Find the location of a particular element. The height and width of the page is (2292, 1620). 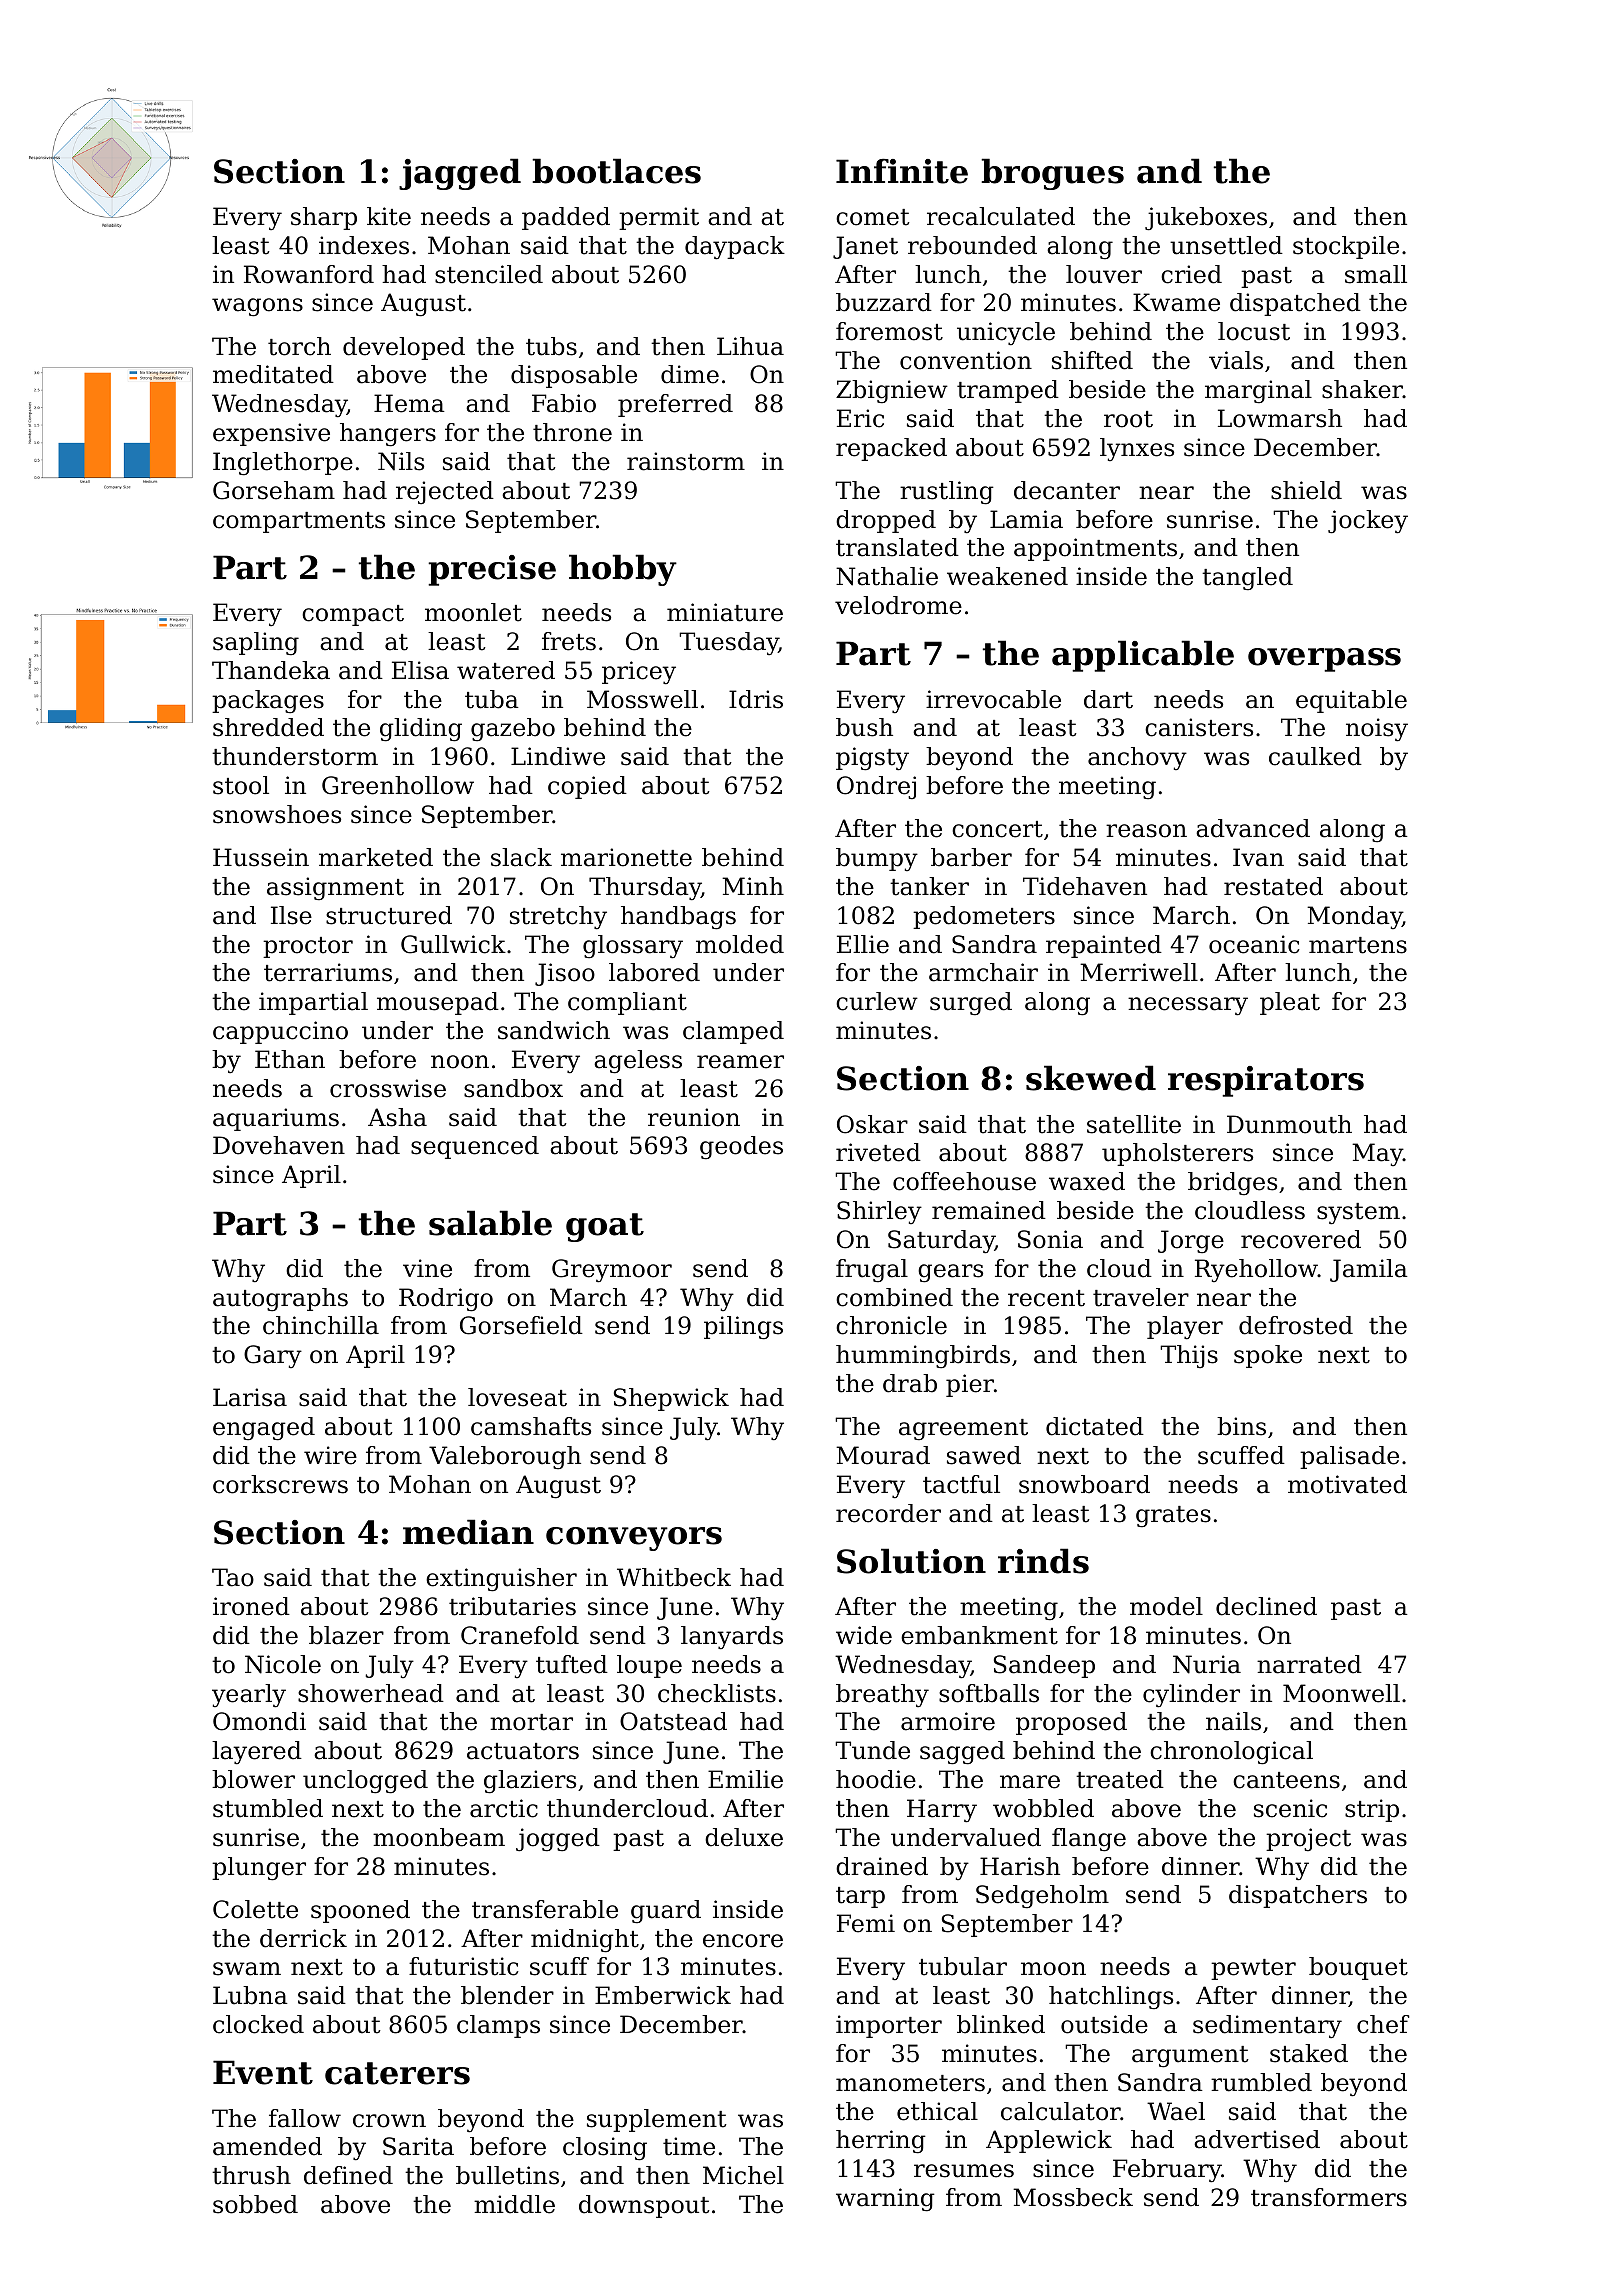

palisade is located at coordinates (1349, 1457).
